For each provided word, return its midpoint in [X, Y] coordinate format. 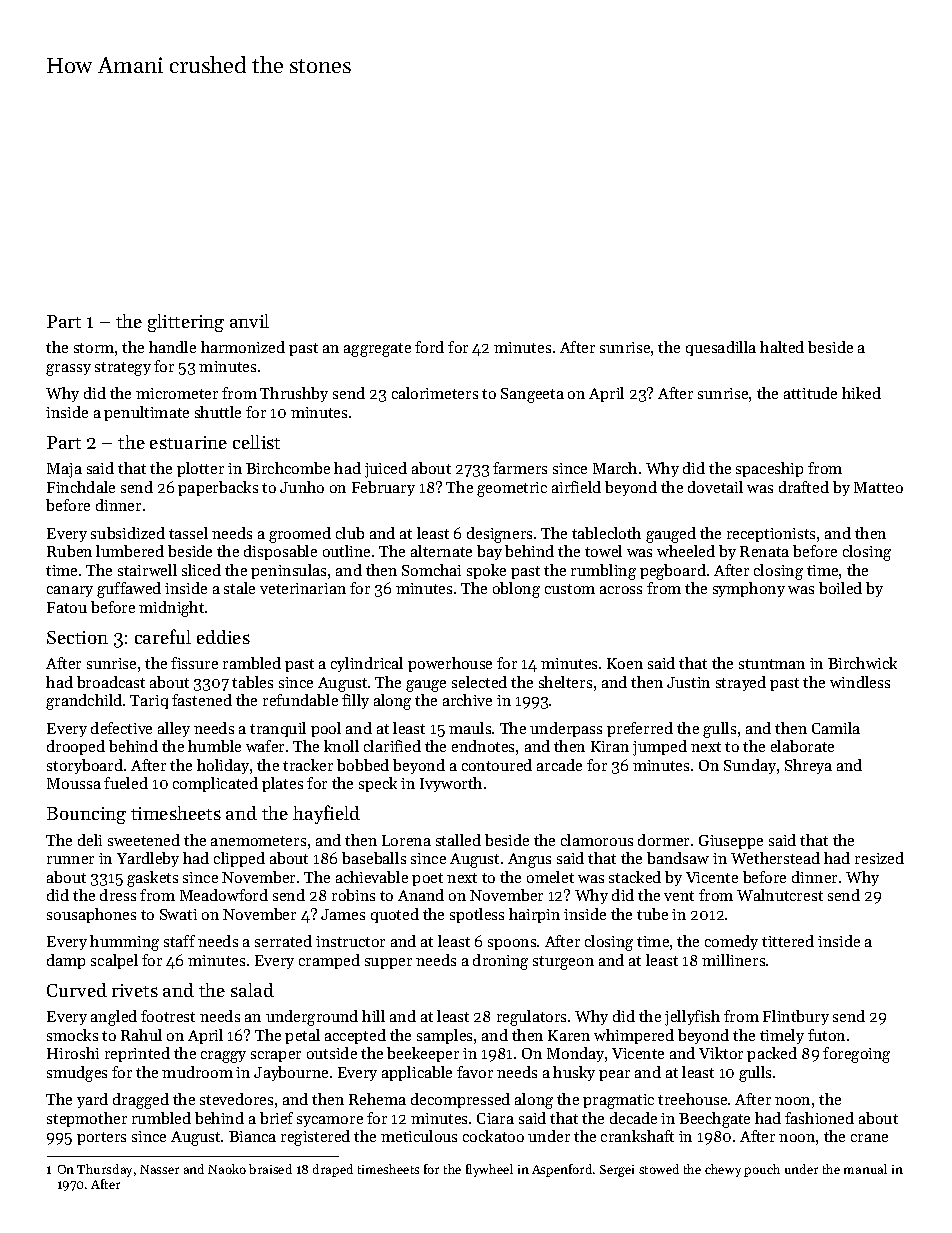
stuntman [772, 664]
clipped [239, 859]
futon [826, 1035]
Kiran [610, 746]
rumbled [161, 1118]
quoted [395, 915]
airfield [576, 487]
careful [163, 636]
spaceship [769, 469]
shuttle [218, 412]
